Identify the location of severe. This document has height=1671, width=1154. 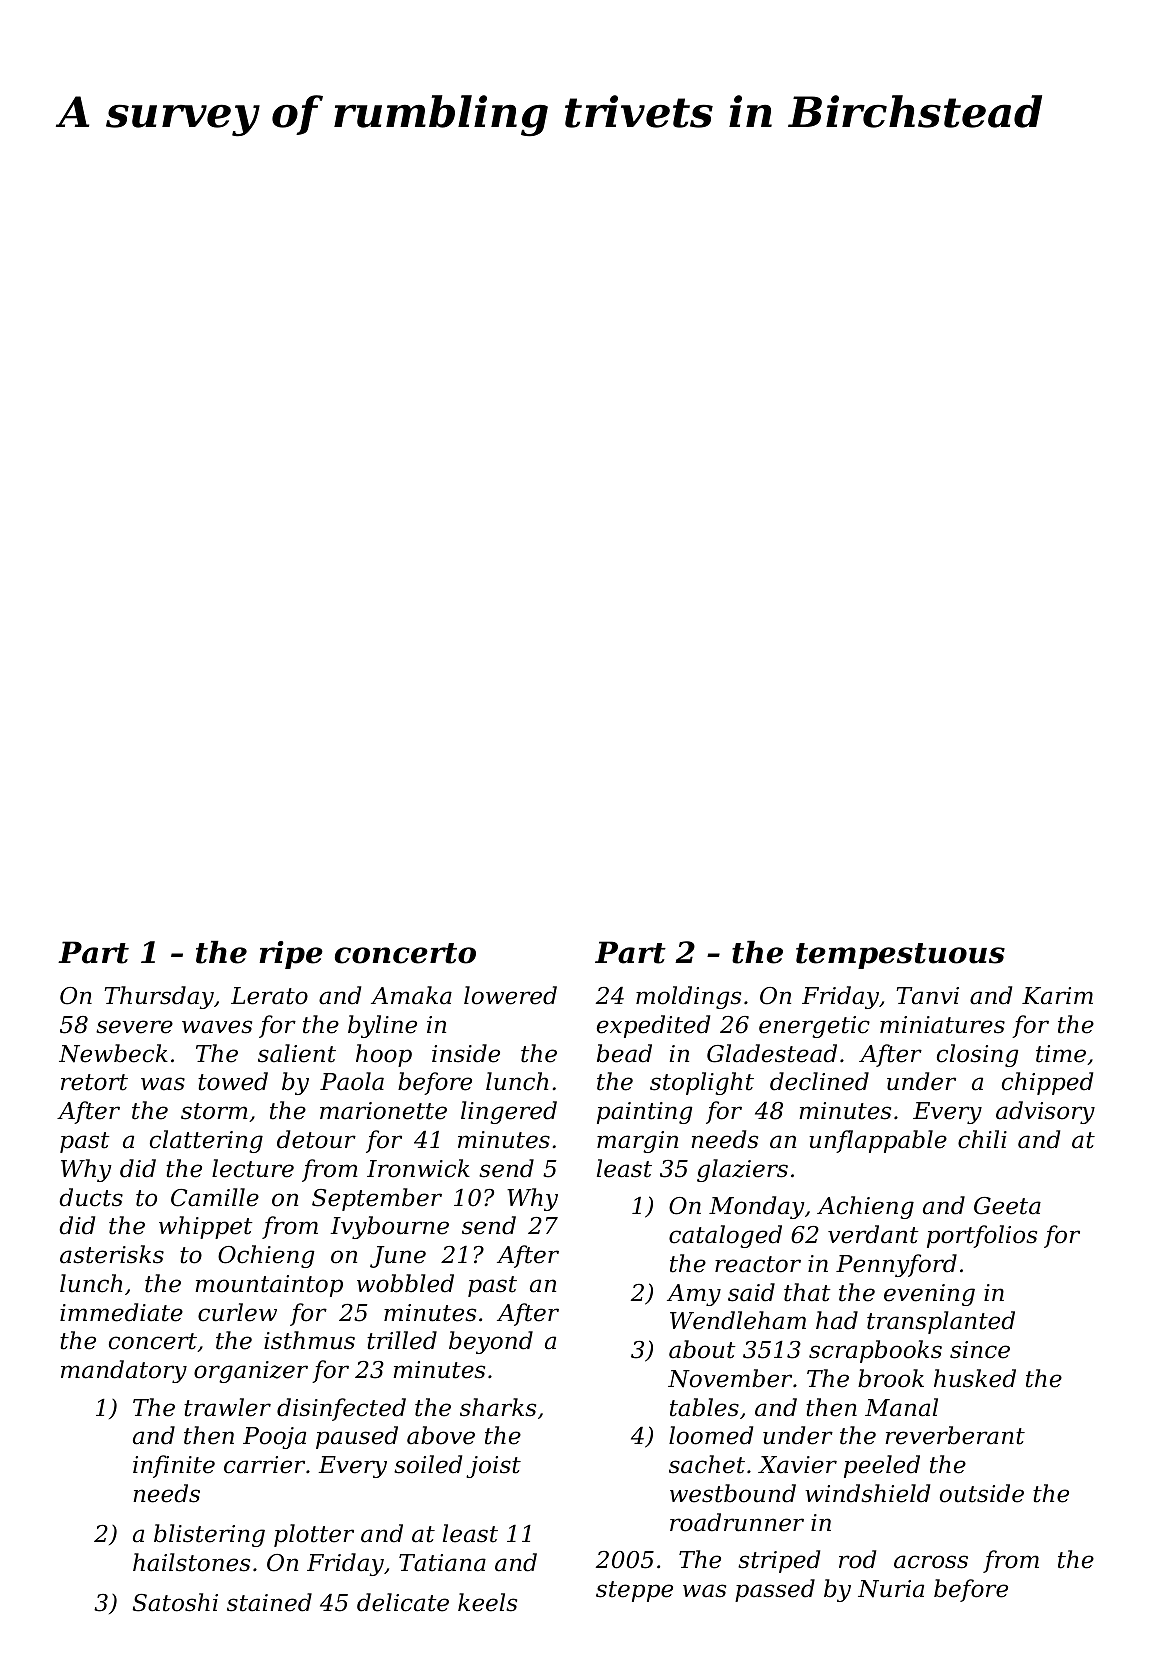
(134, 1027).
